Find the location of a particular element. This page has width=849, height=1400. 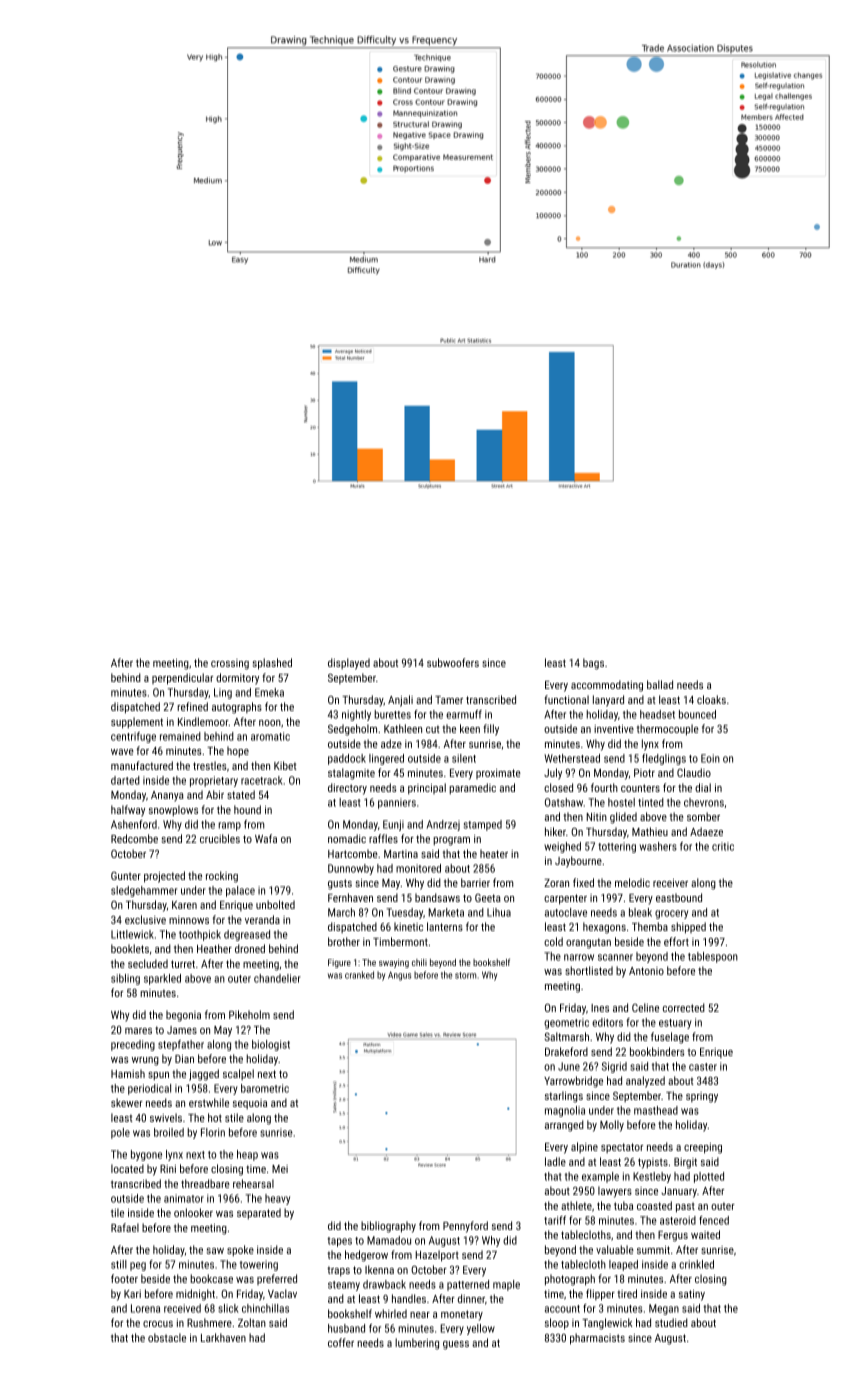

barometric is located at coordinates (265, 1088).
